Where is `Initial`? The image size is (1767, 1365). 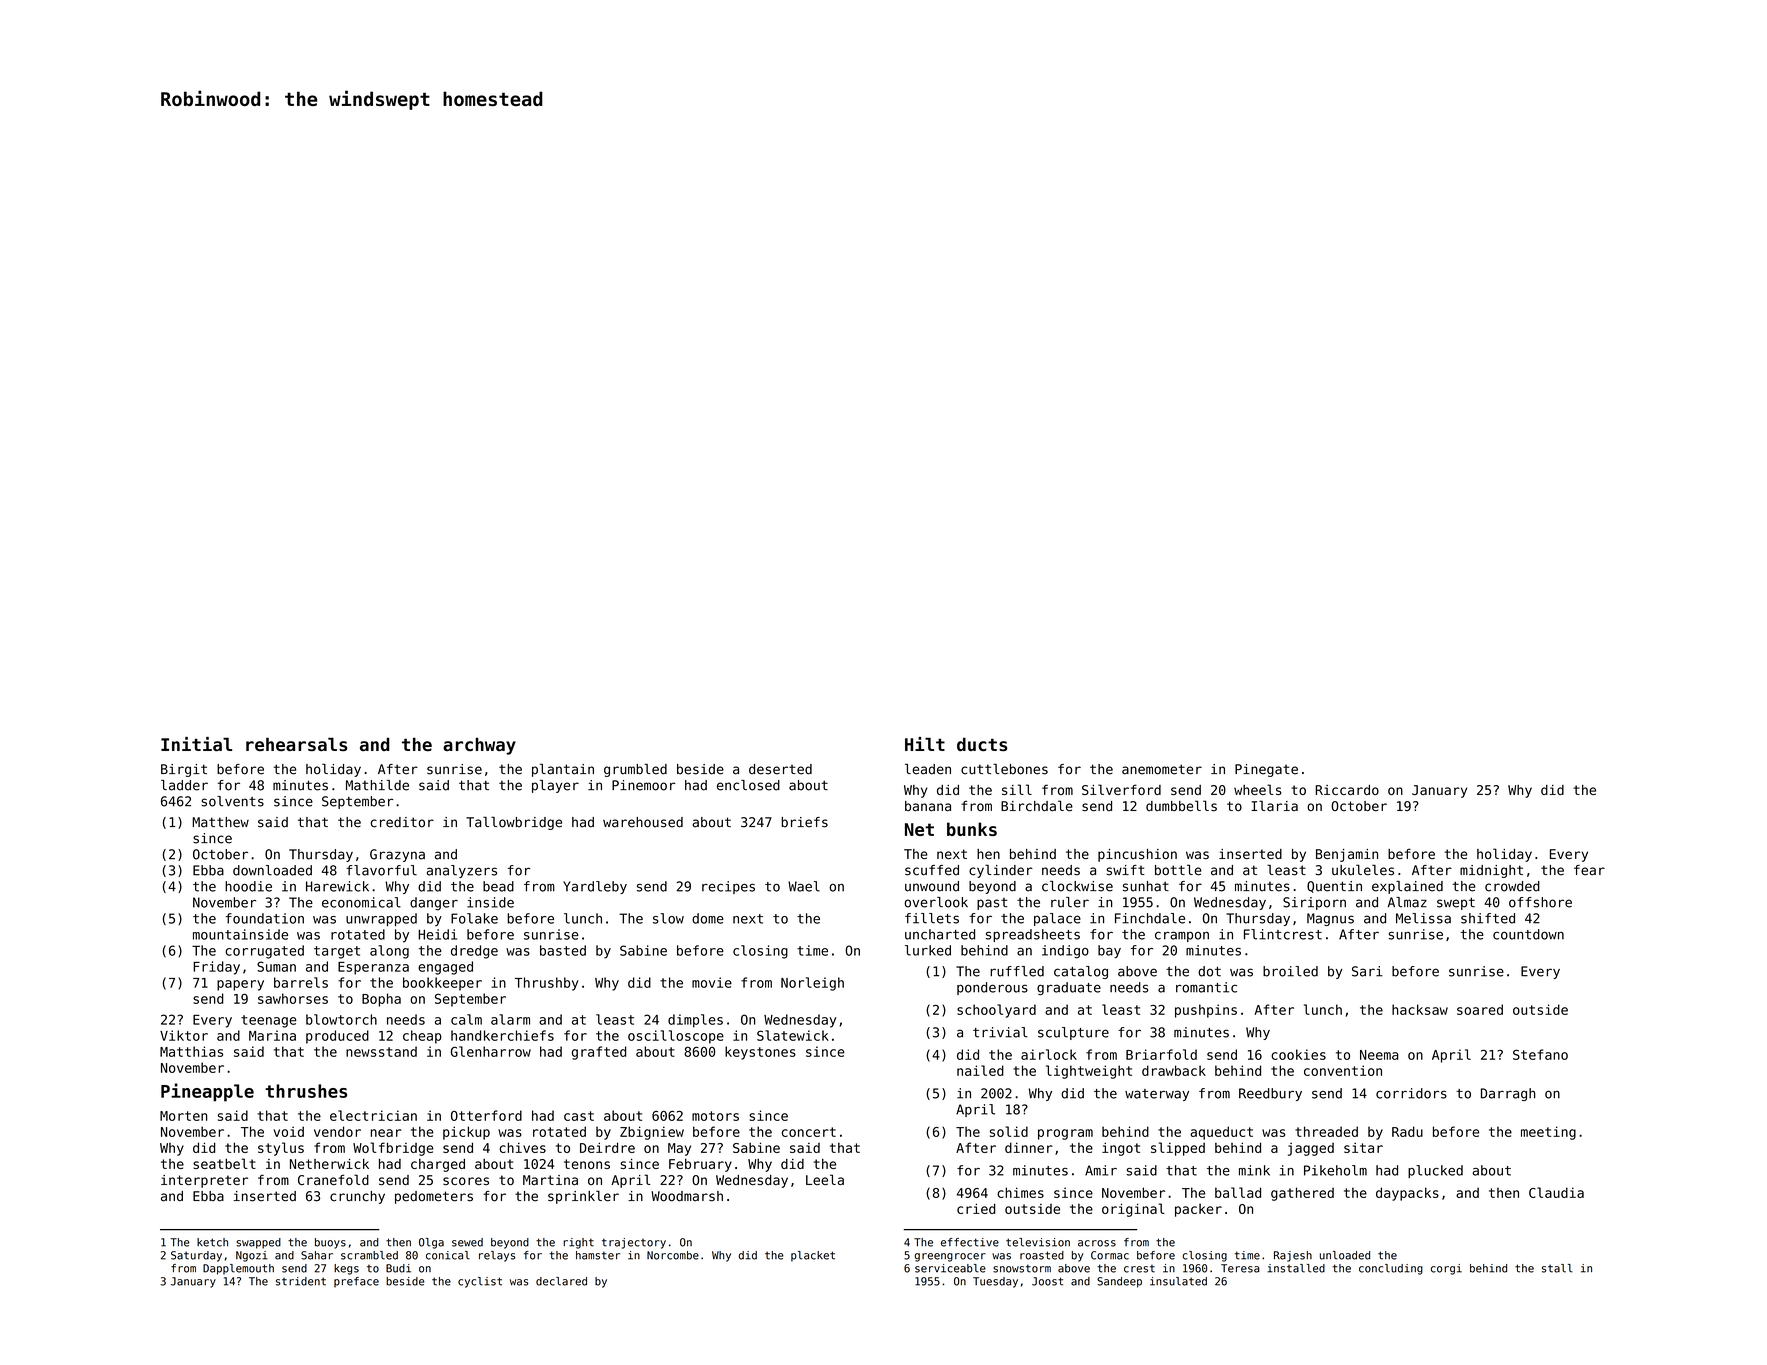 Initial is located at coordinates (196, 744).
